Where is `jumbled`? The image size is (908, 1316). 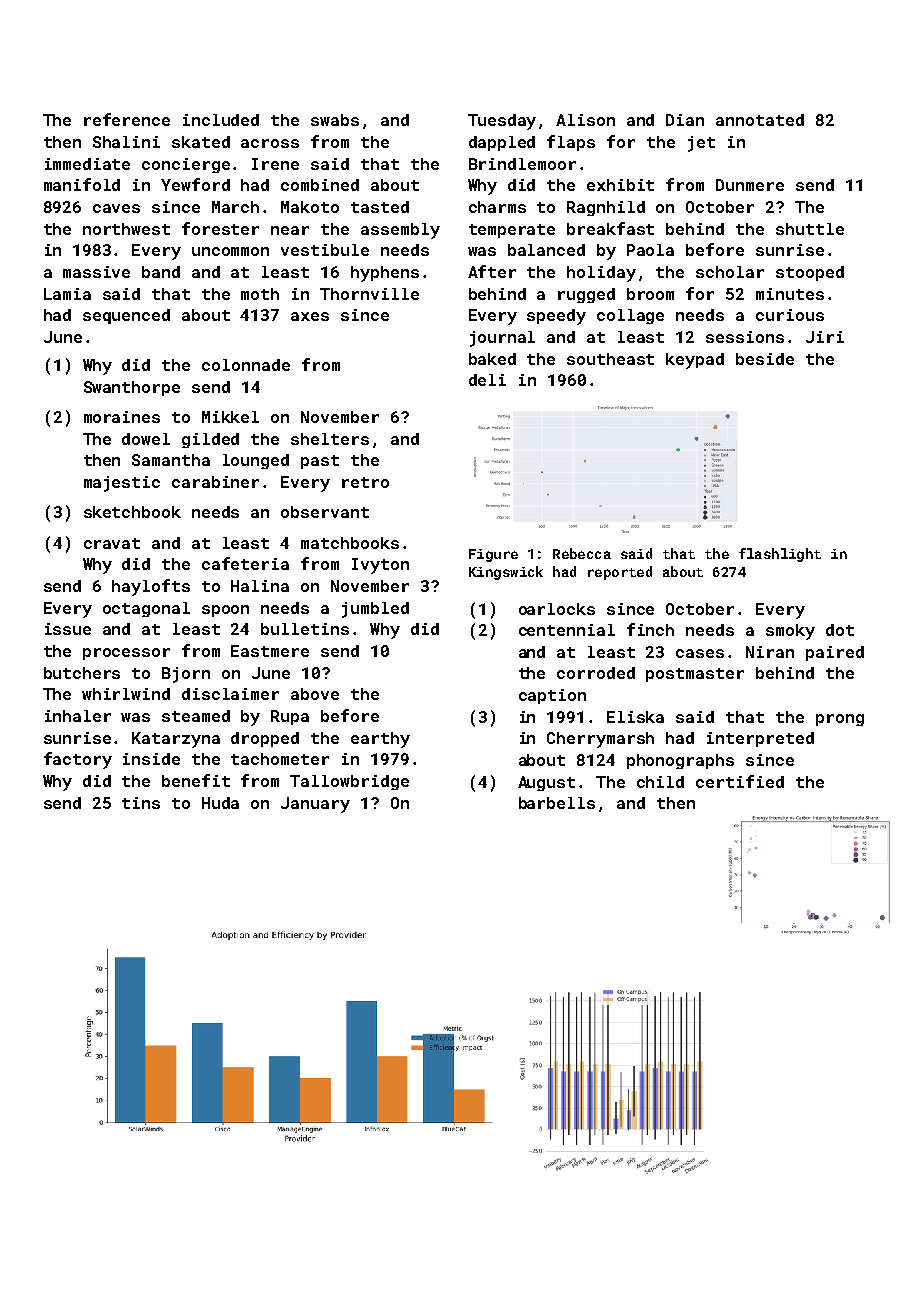
jumbled is located at coordinates (375, 610).
